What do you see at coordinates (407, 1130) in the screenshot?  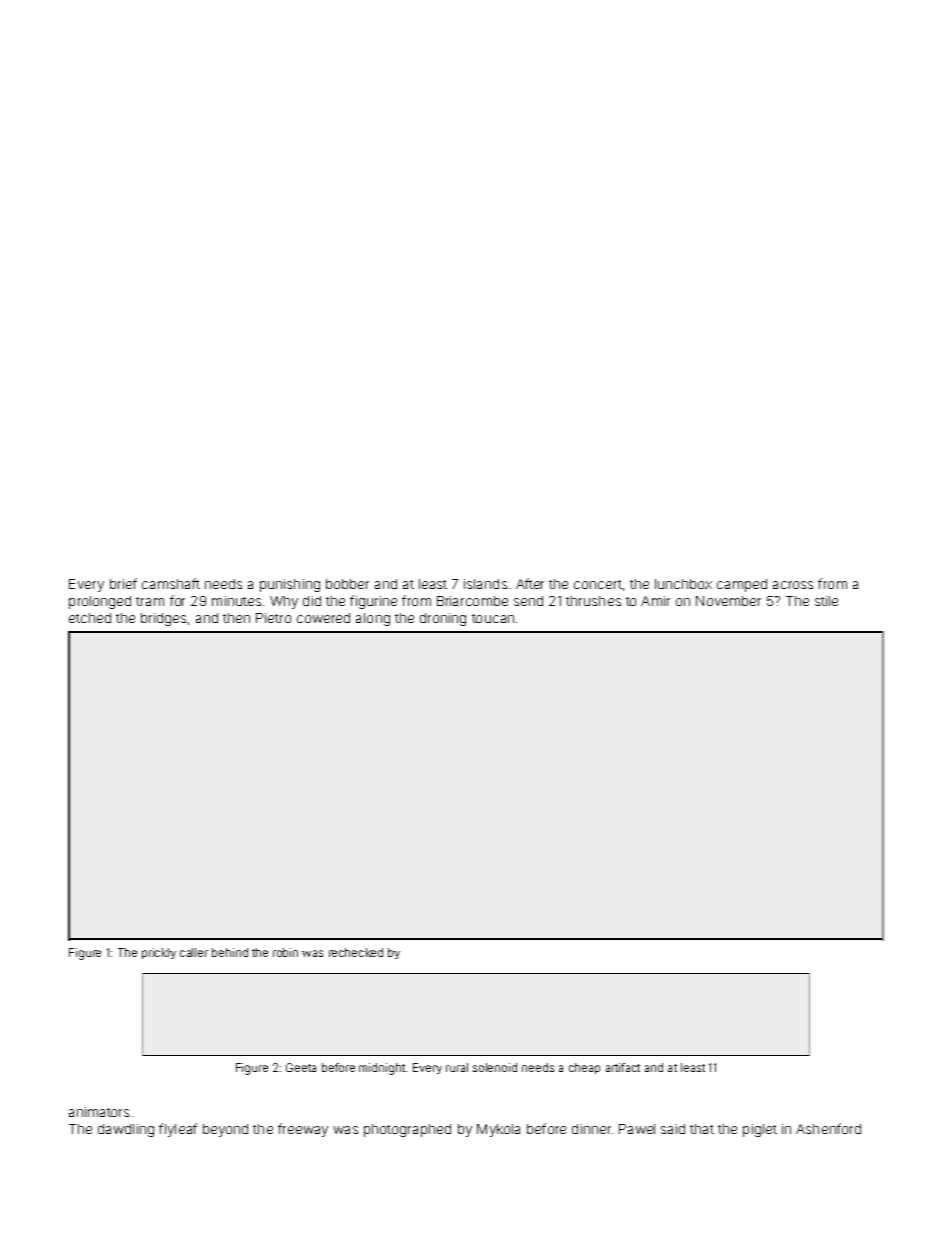 I see `photographed` at bounding box center [407, 1130].
